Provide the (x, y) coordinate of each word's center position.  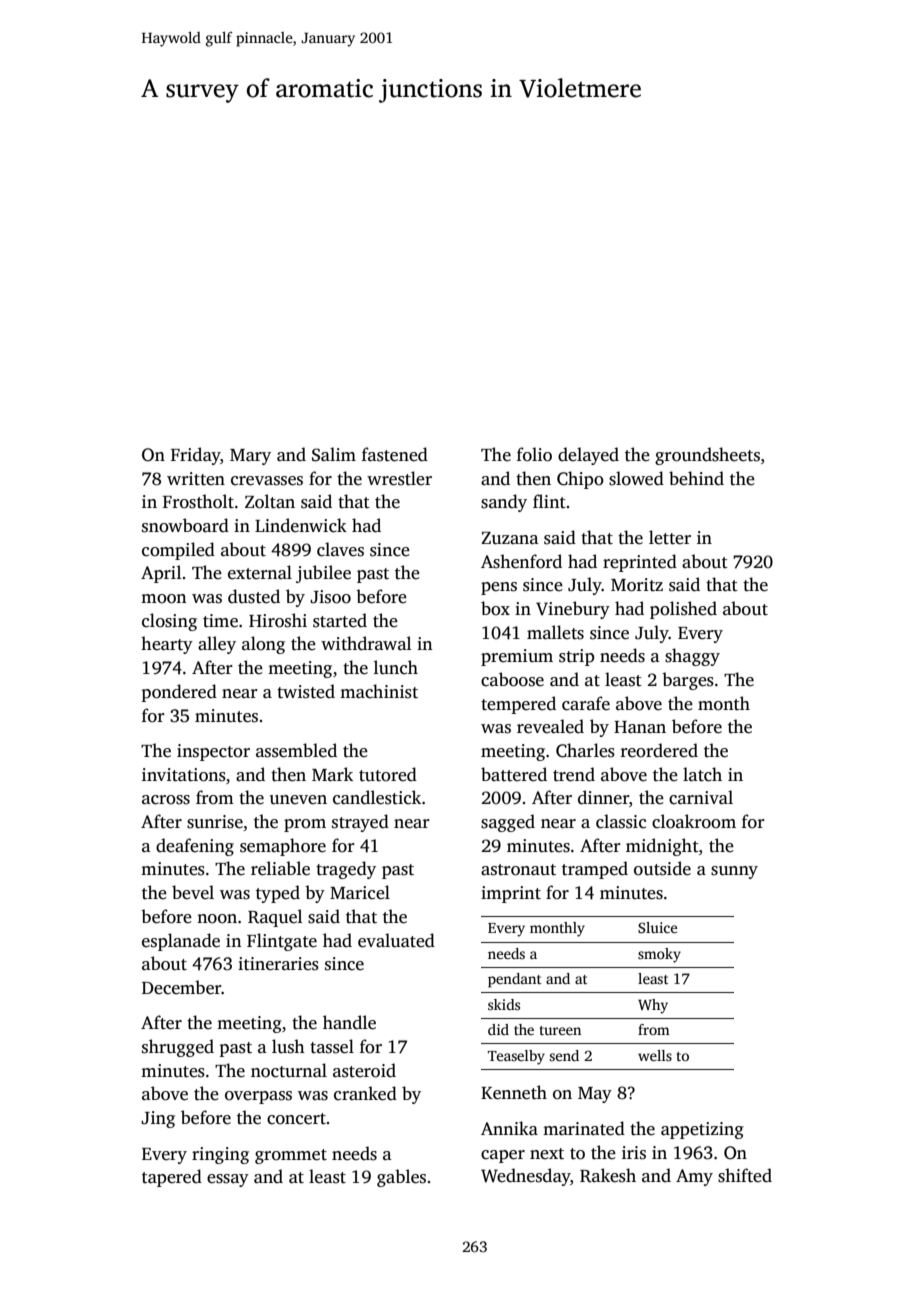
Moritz (637, 585)
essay (228, 1180)
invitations (184, 775)
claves (340, 549)
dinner (603, 797)
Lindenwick (301, 525)
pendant (514, 980)
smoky (659, 955)
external (260, 572)
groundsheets (707, 456)
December (182, 987)
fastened (395, 454)
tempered (518, 705)
